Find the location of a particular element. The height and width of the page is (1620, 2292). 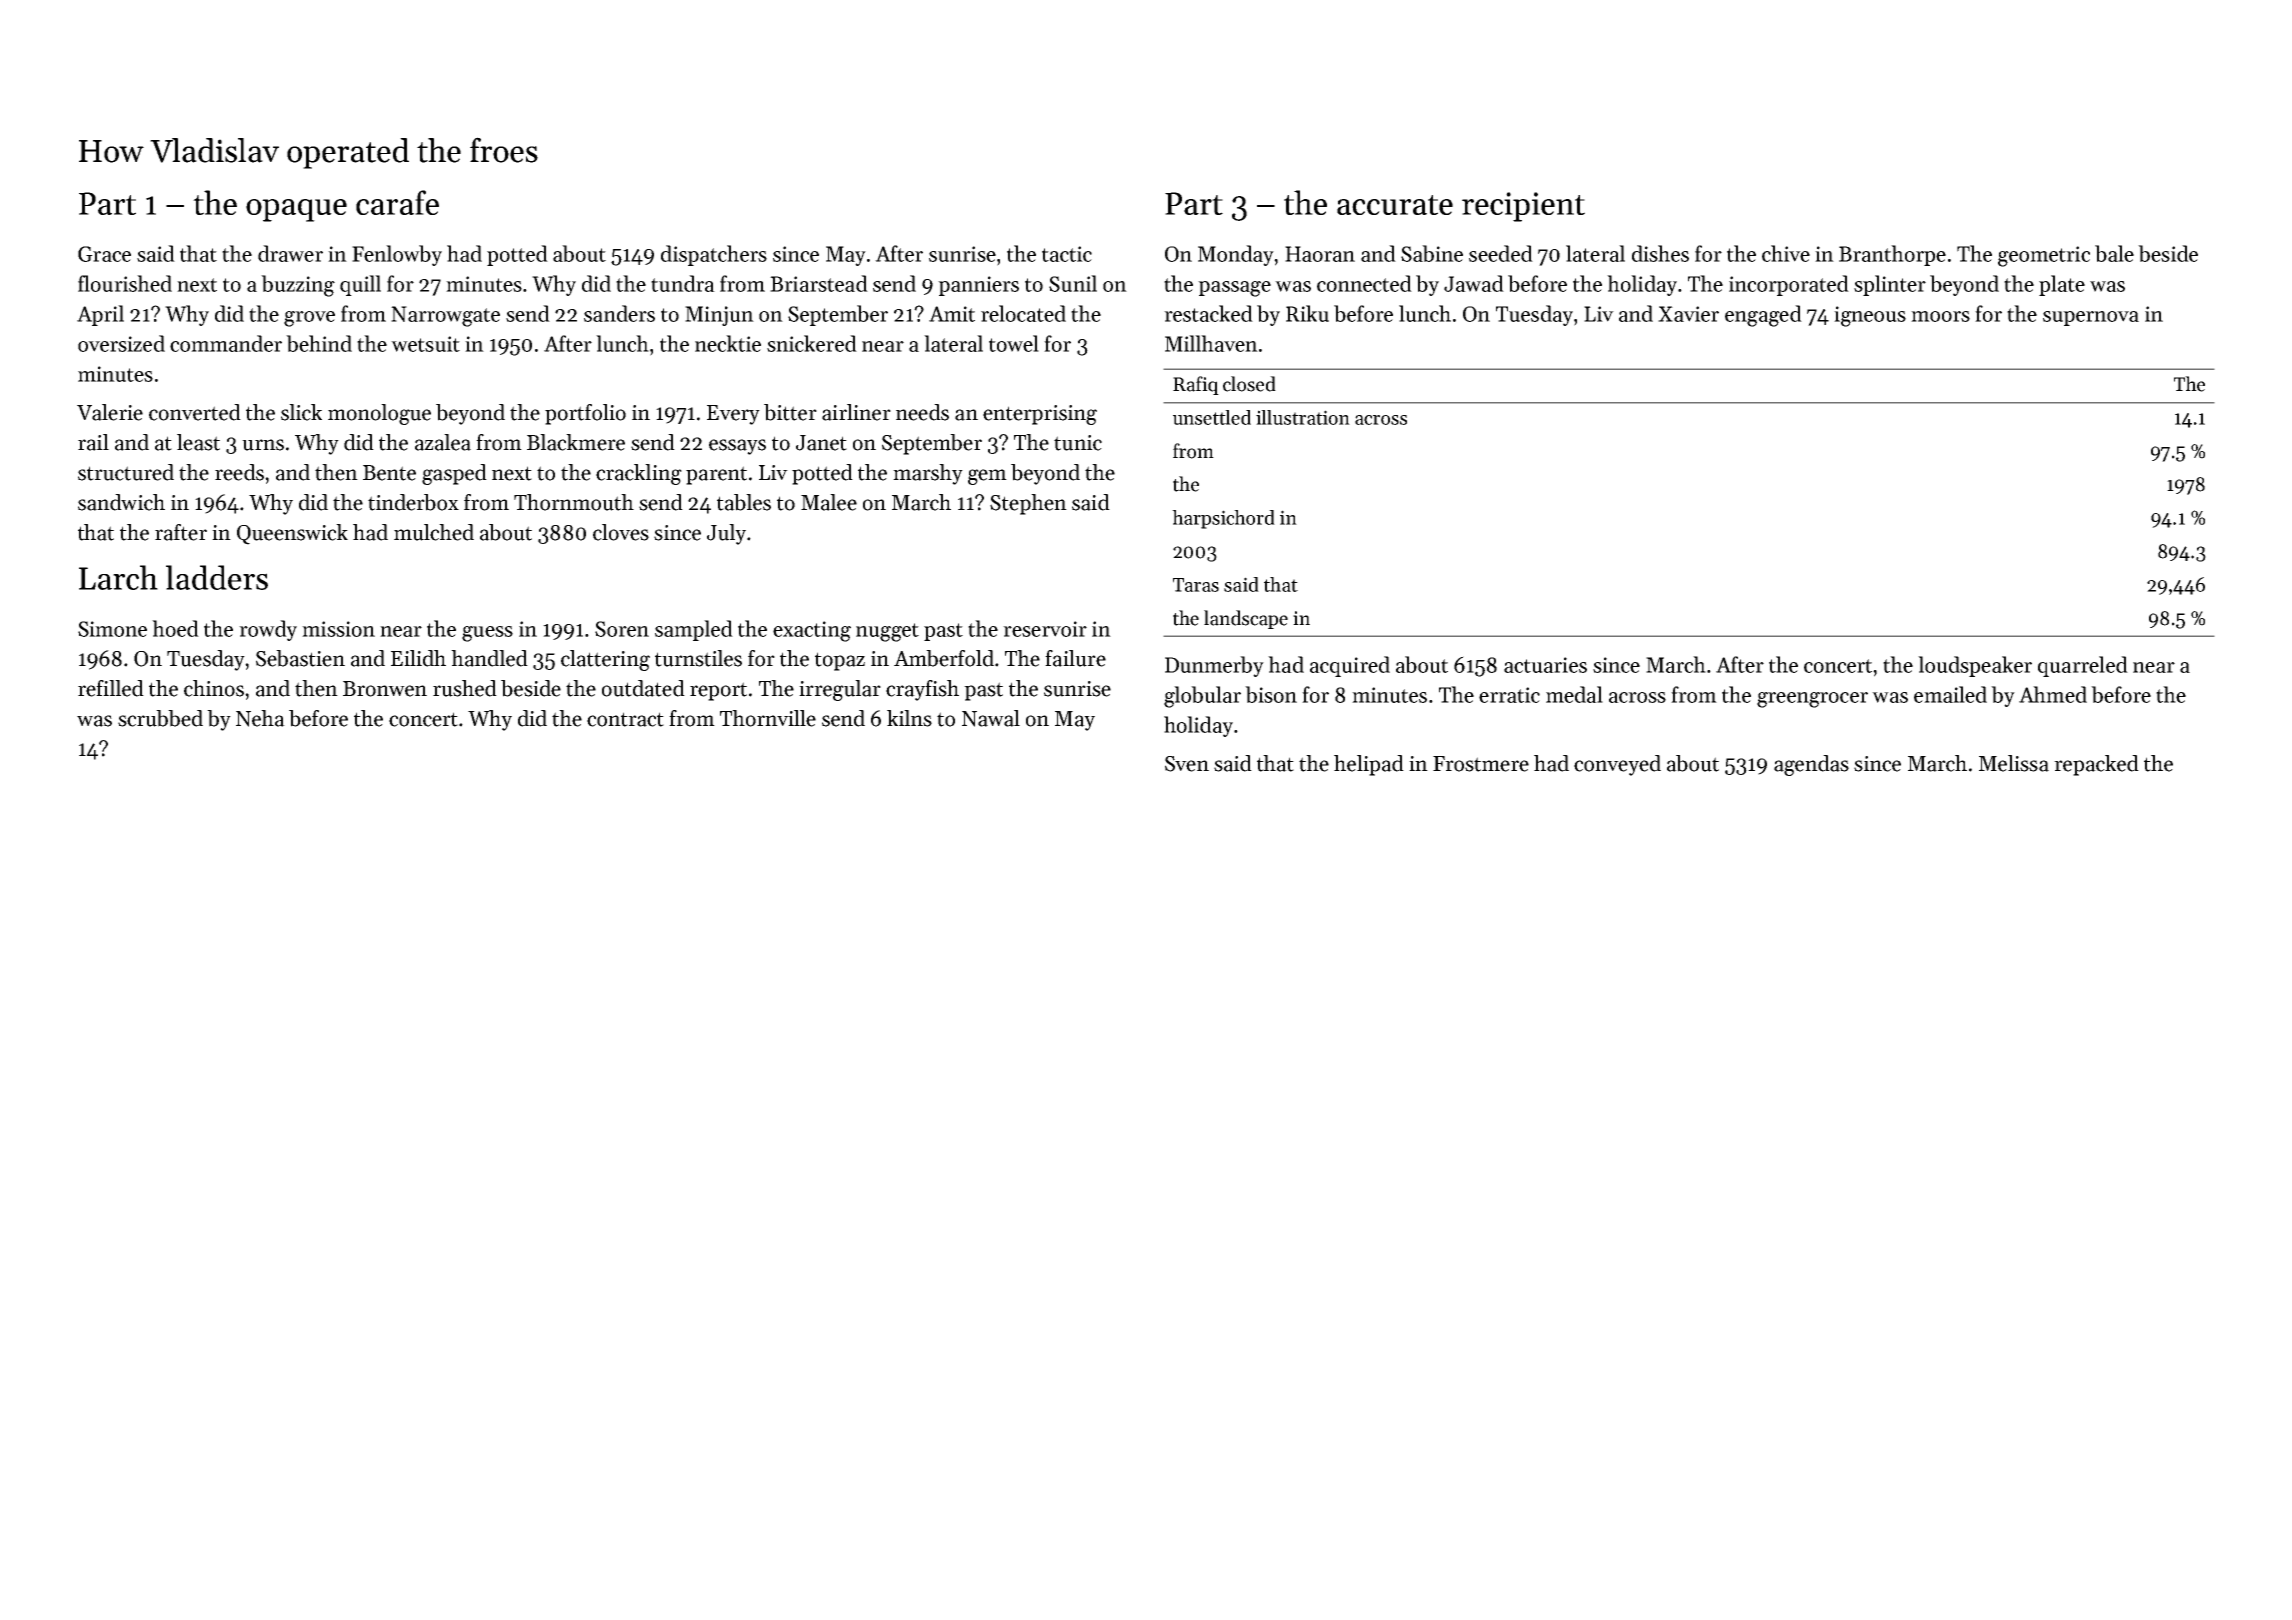

splinter is located at coordinates (1890, 285).
